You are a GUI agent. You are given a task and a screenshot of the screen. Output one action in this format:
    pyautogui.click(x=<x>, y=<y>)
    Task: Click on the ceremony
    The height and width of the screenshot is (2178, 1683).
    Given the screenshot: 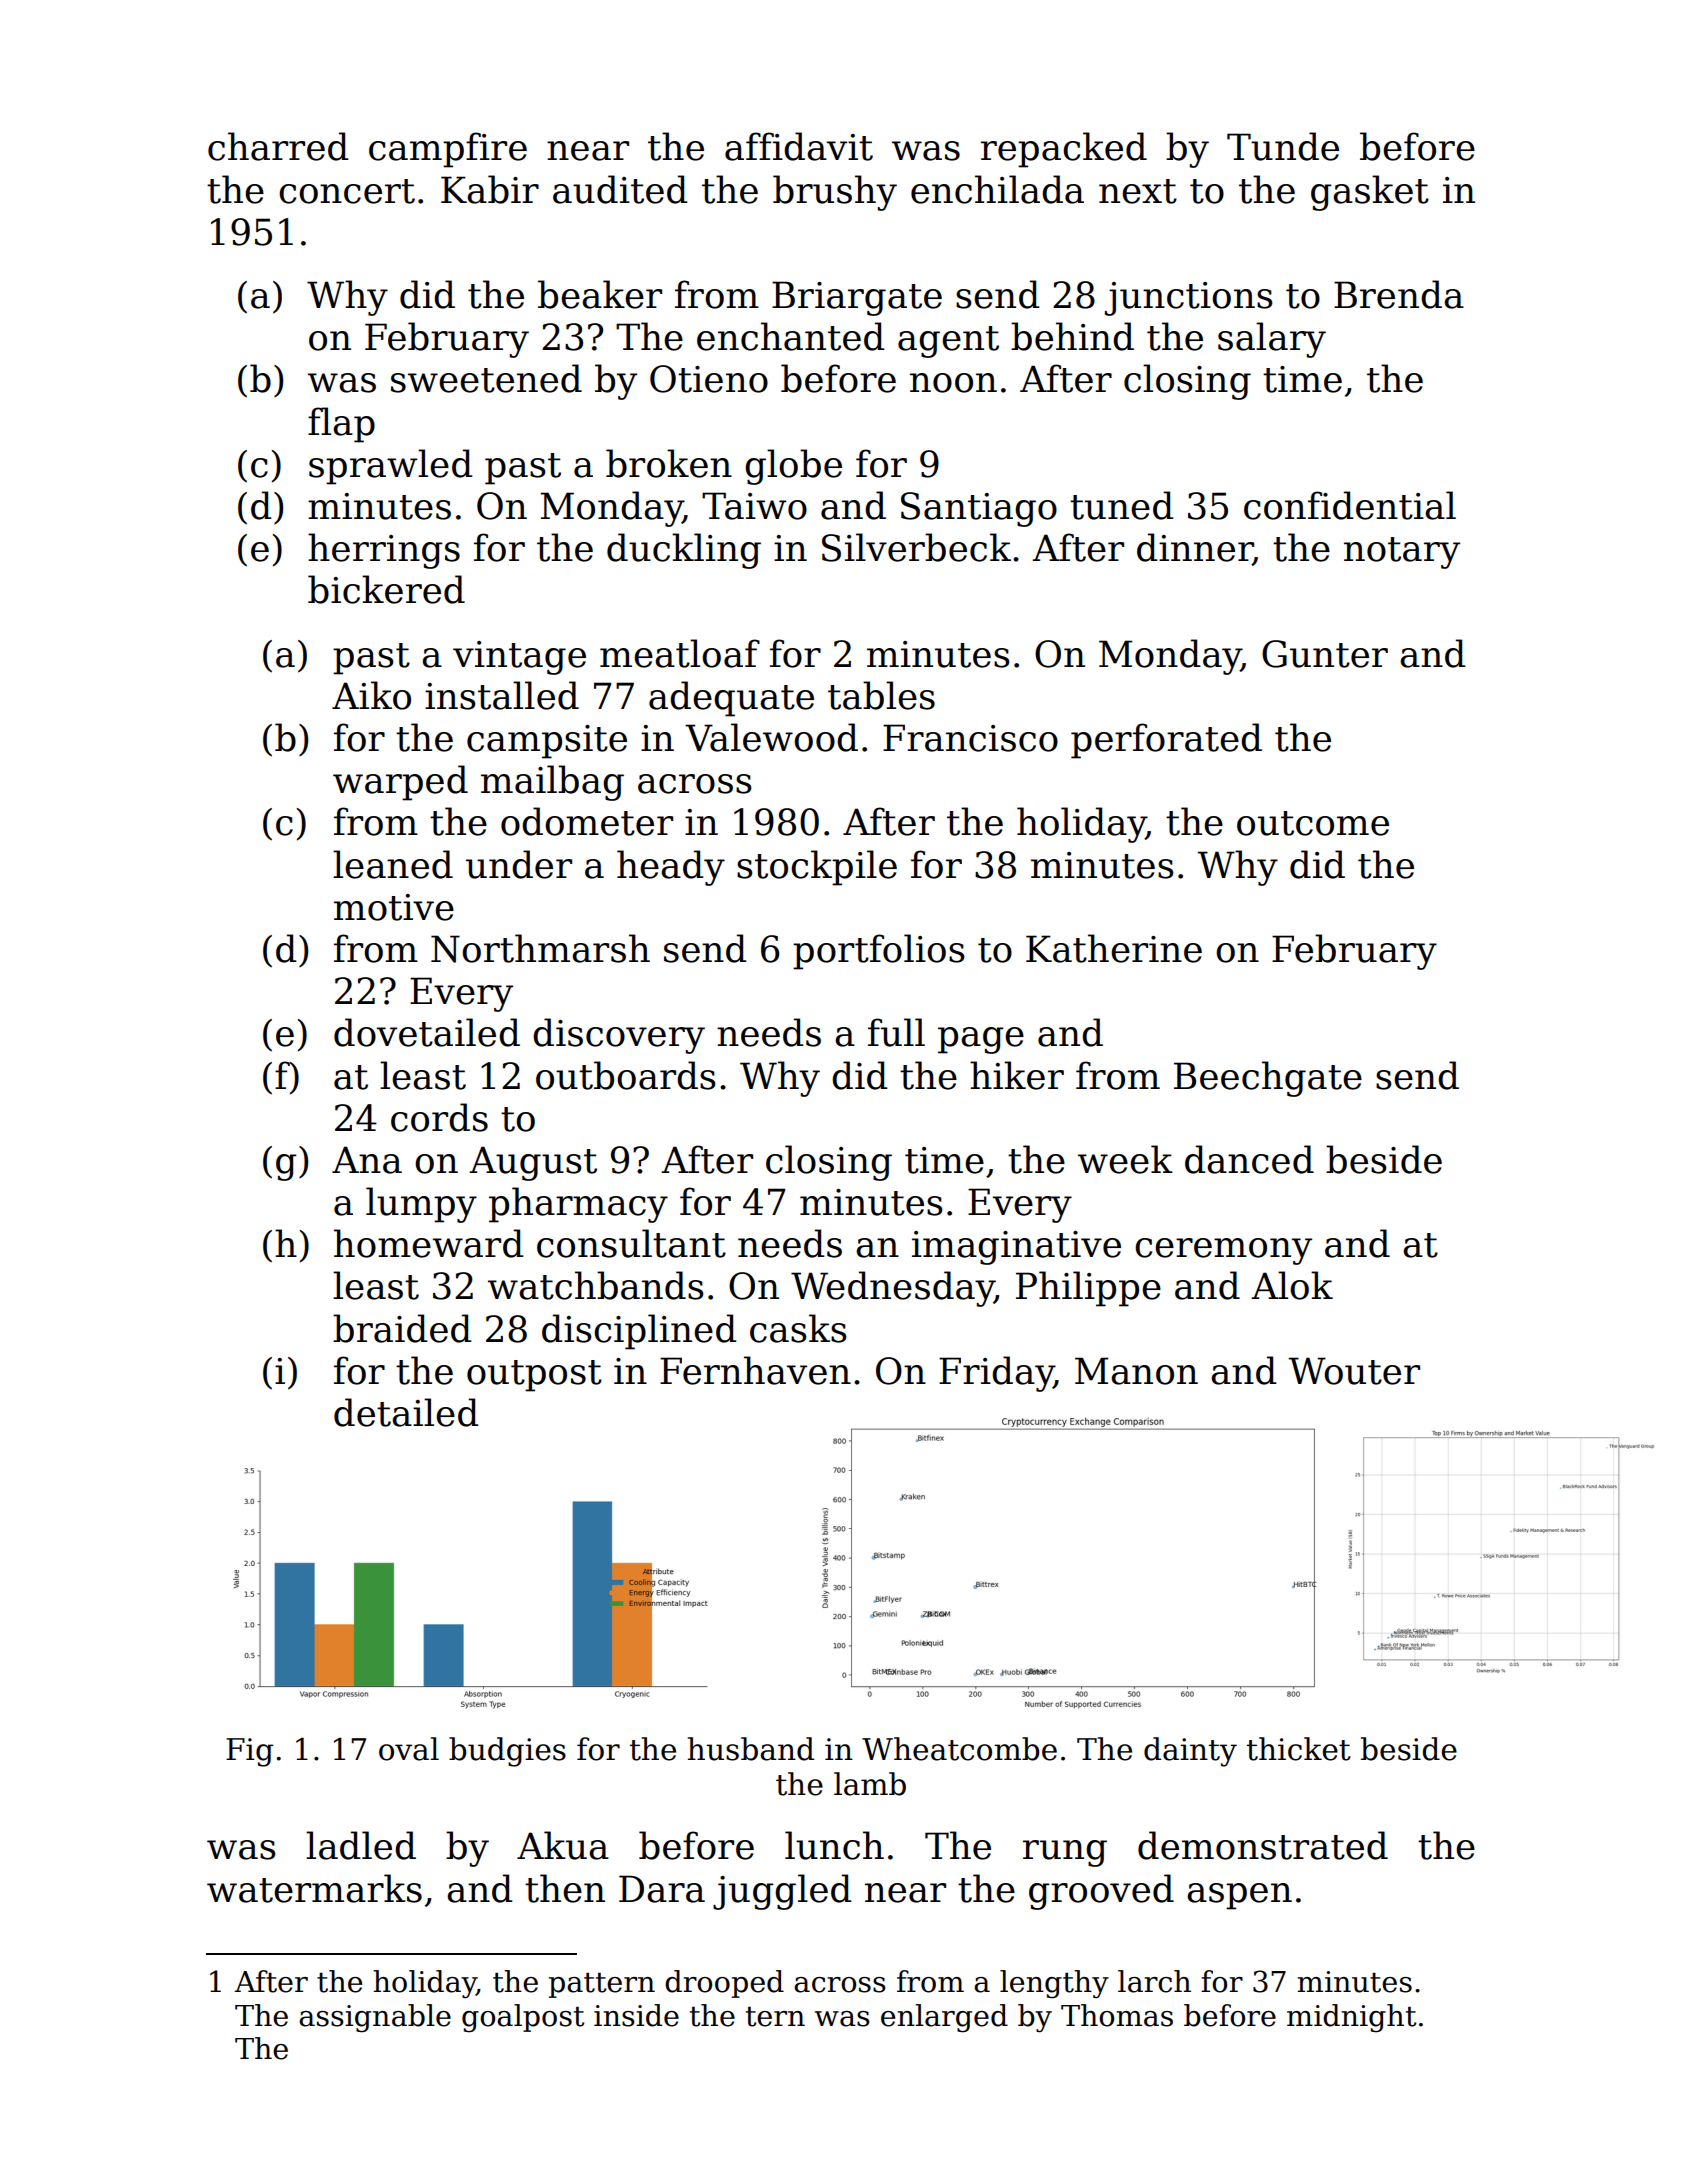 What is the action you would take?
    pyautogui.click(x=1223, y=1251)
